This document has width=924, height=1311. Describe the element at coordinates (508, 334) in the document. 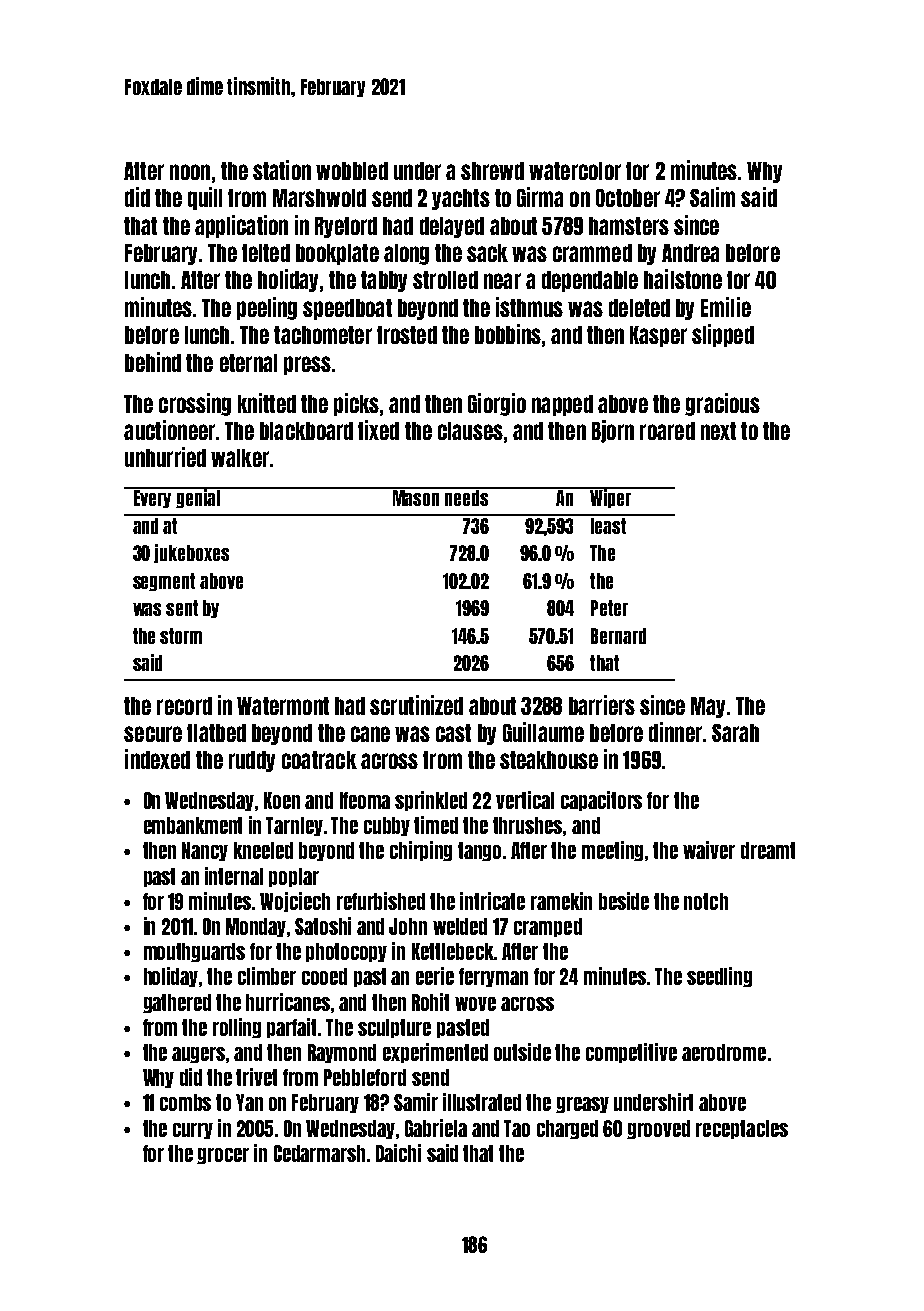

I see `bobbins` at that location.
